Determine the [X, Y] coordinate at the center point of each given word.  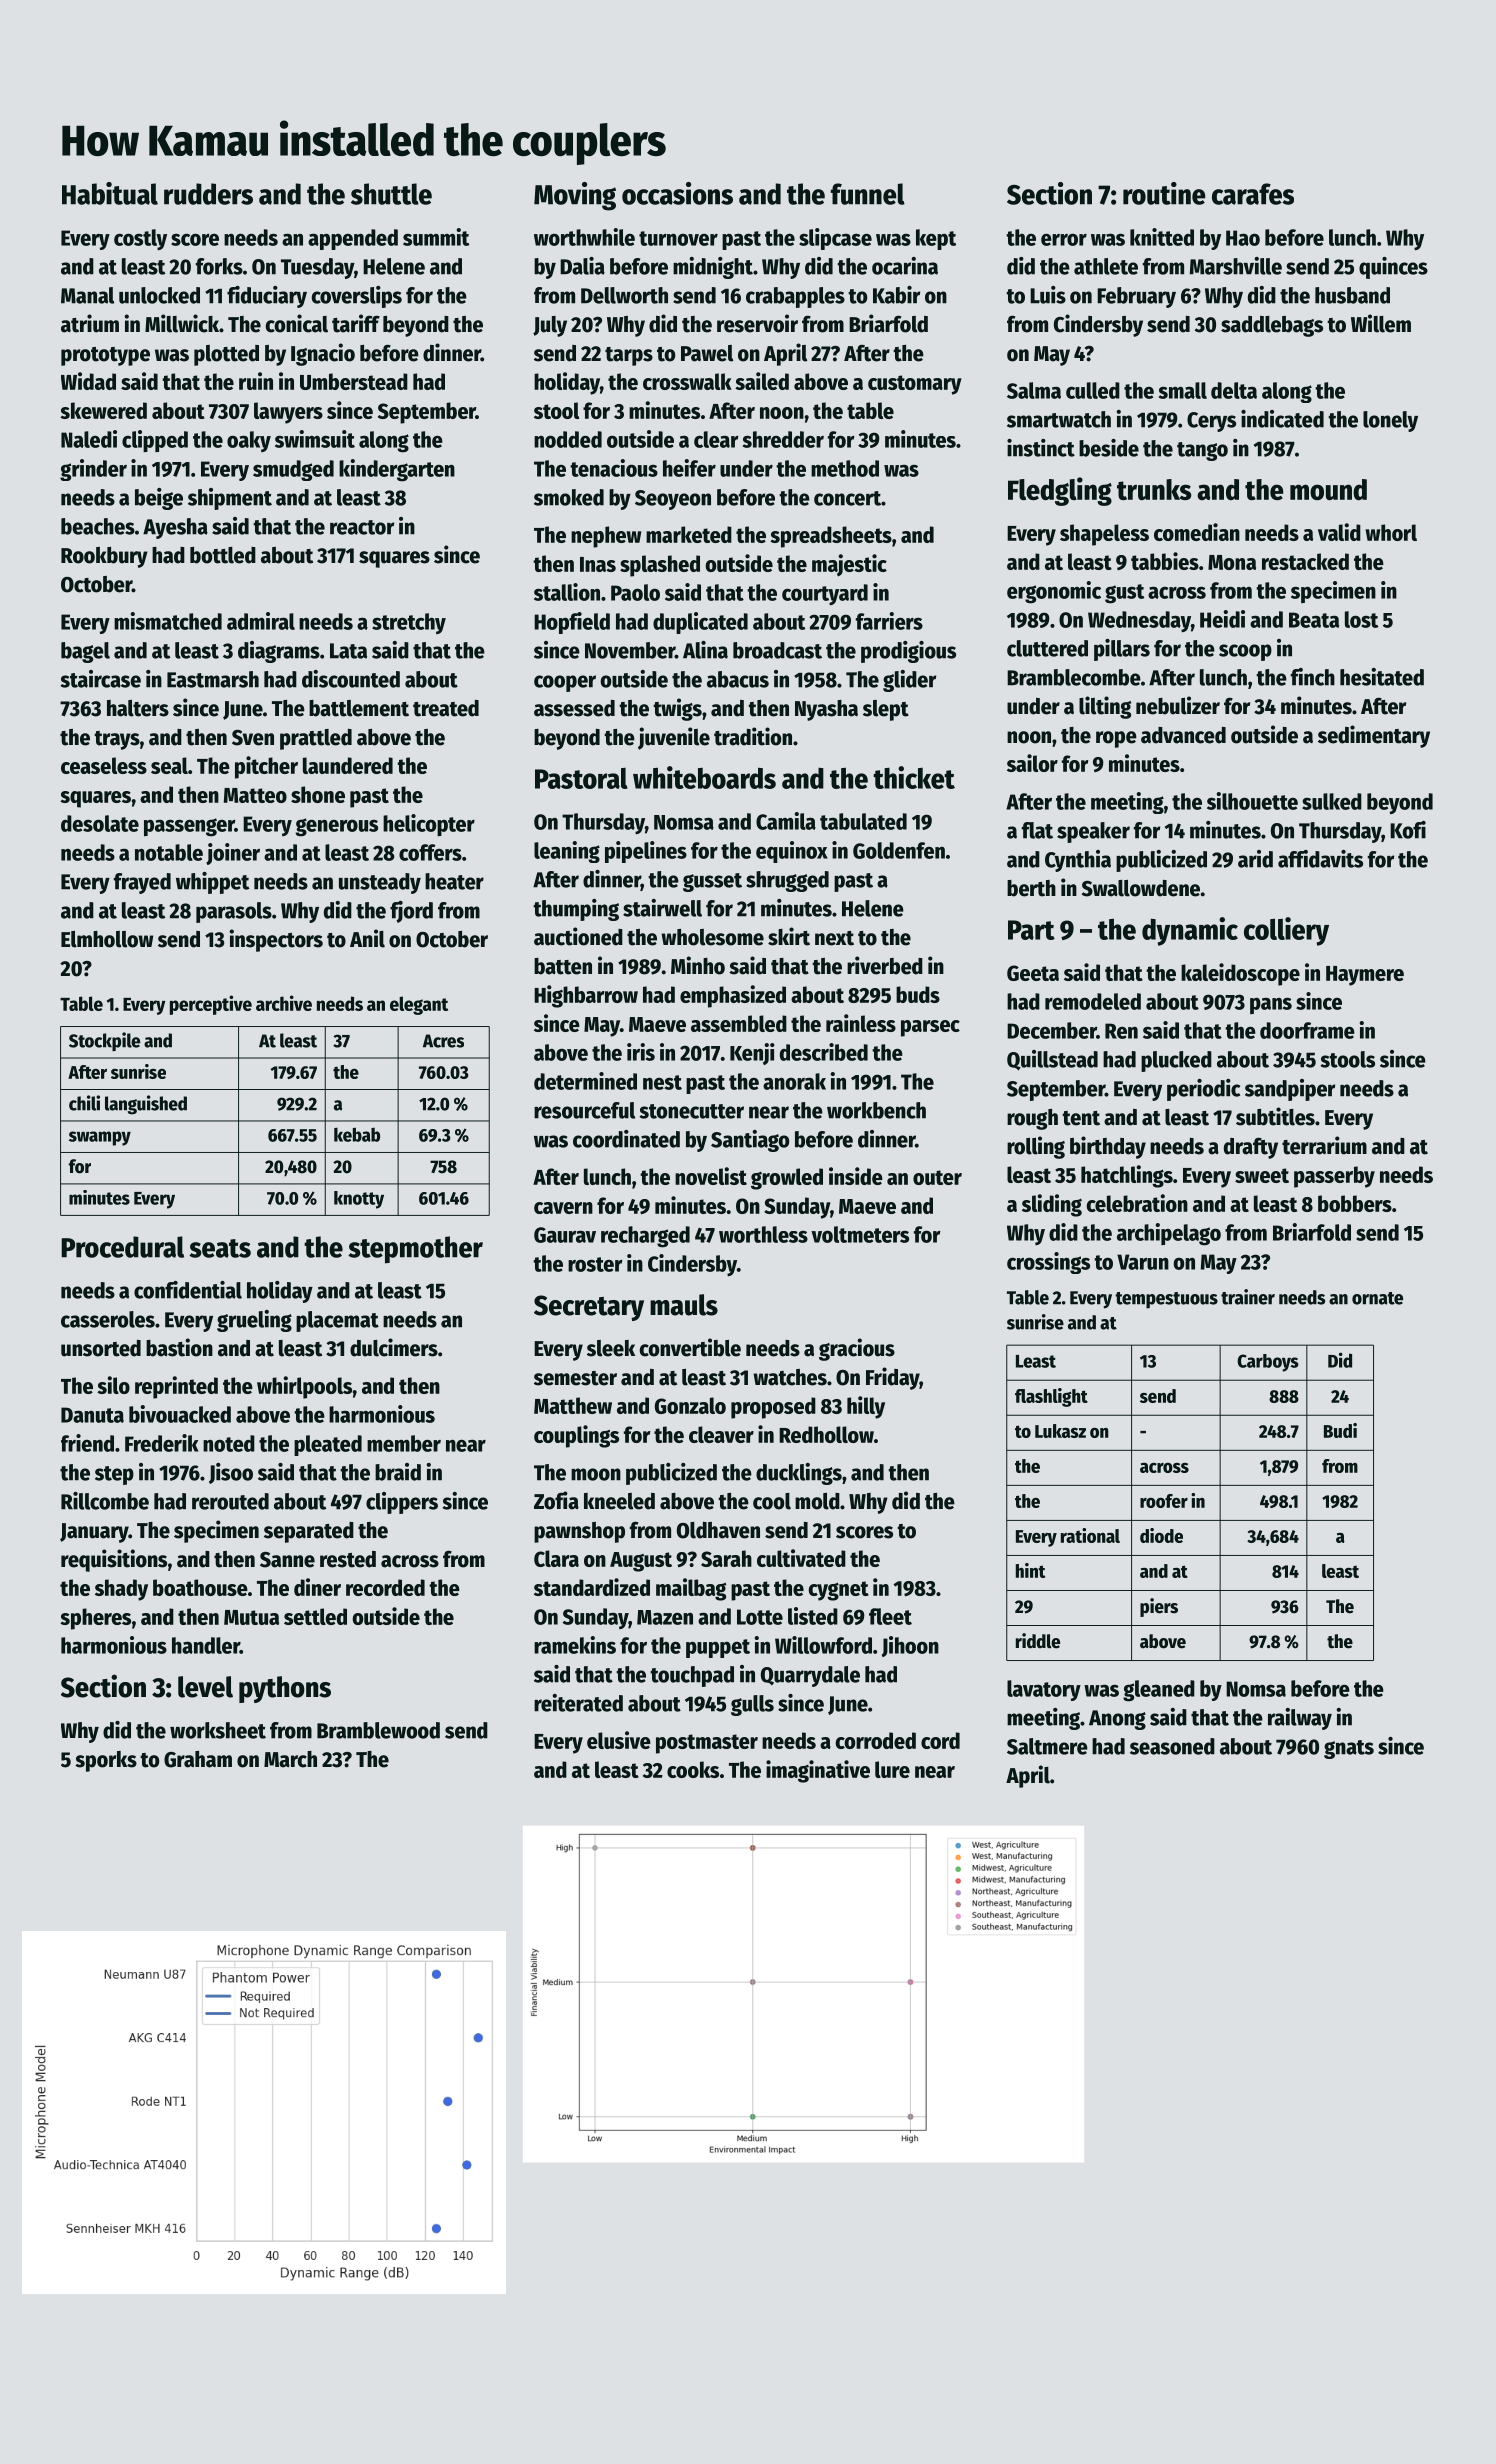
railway [1300, 1719]
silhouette [1252, 801]
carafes [1253, 194]
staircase [101, 679]
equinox [792, 852]
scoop [1245, 652]
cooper [565, 683]
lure [892, 1769]
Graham [198, 1759]
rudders [208, 194]
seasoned [1172, 1746]
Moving [575, 196]
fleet [890, 1616]
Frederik [162, 1443]
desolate [100, 823]
